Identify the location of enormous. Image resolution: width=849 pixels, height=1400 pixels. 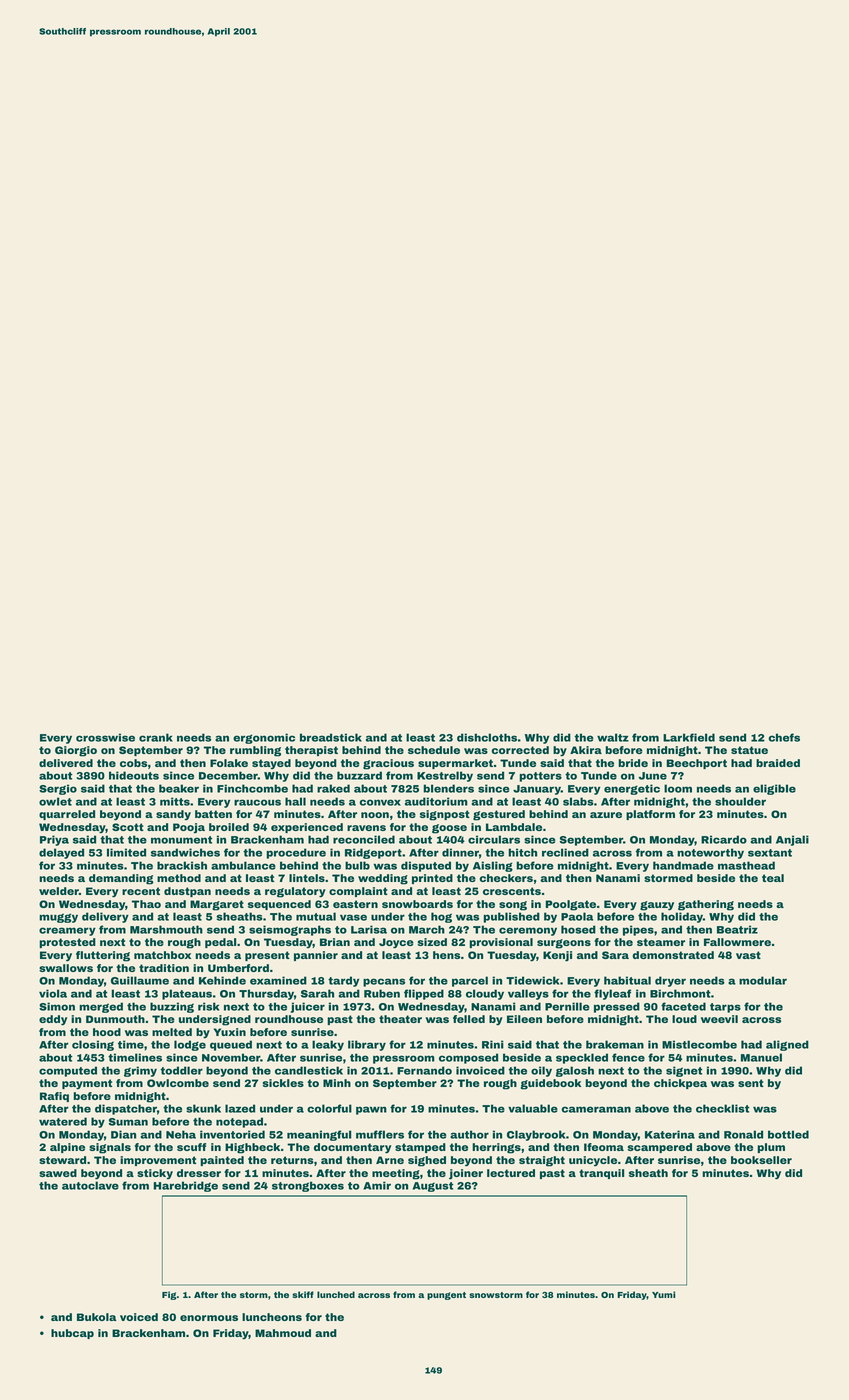
(209, 1318).
